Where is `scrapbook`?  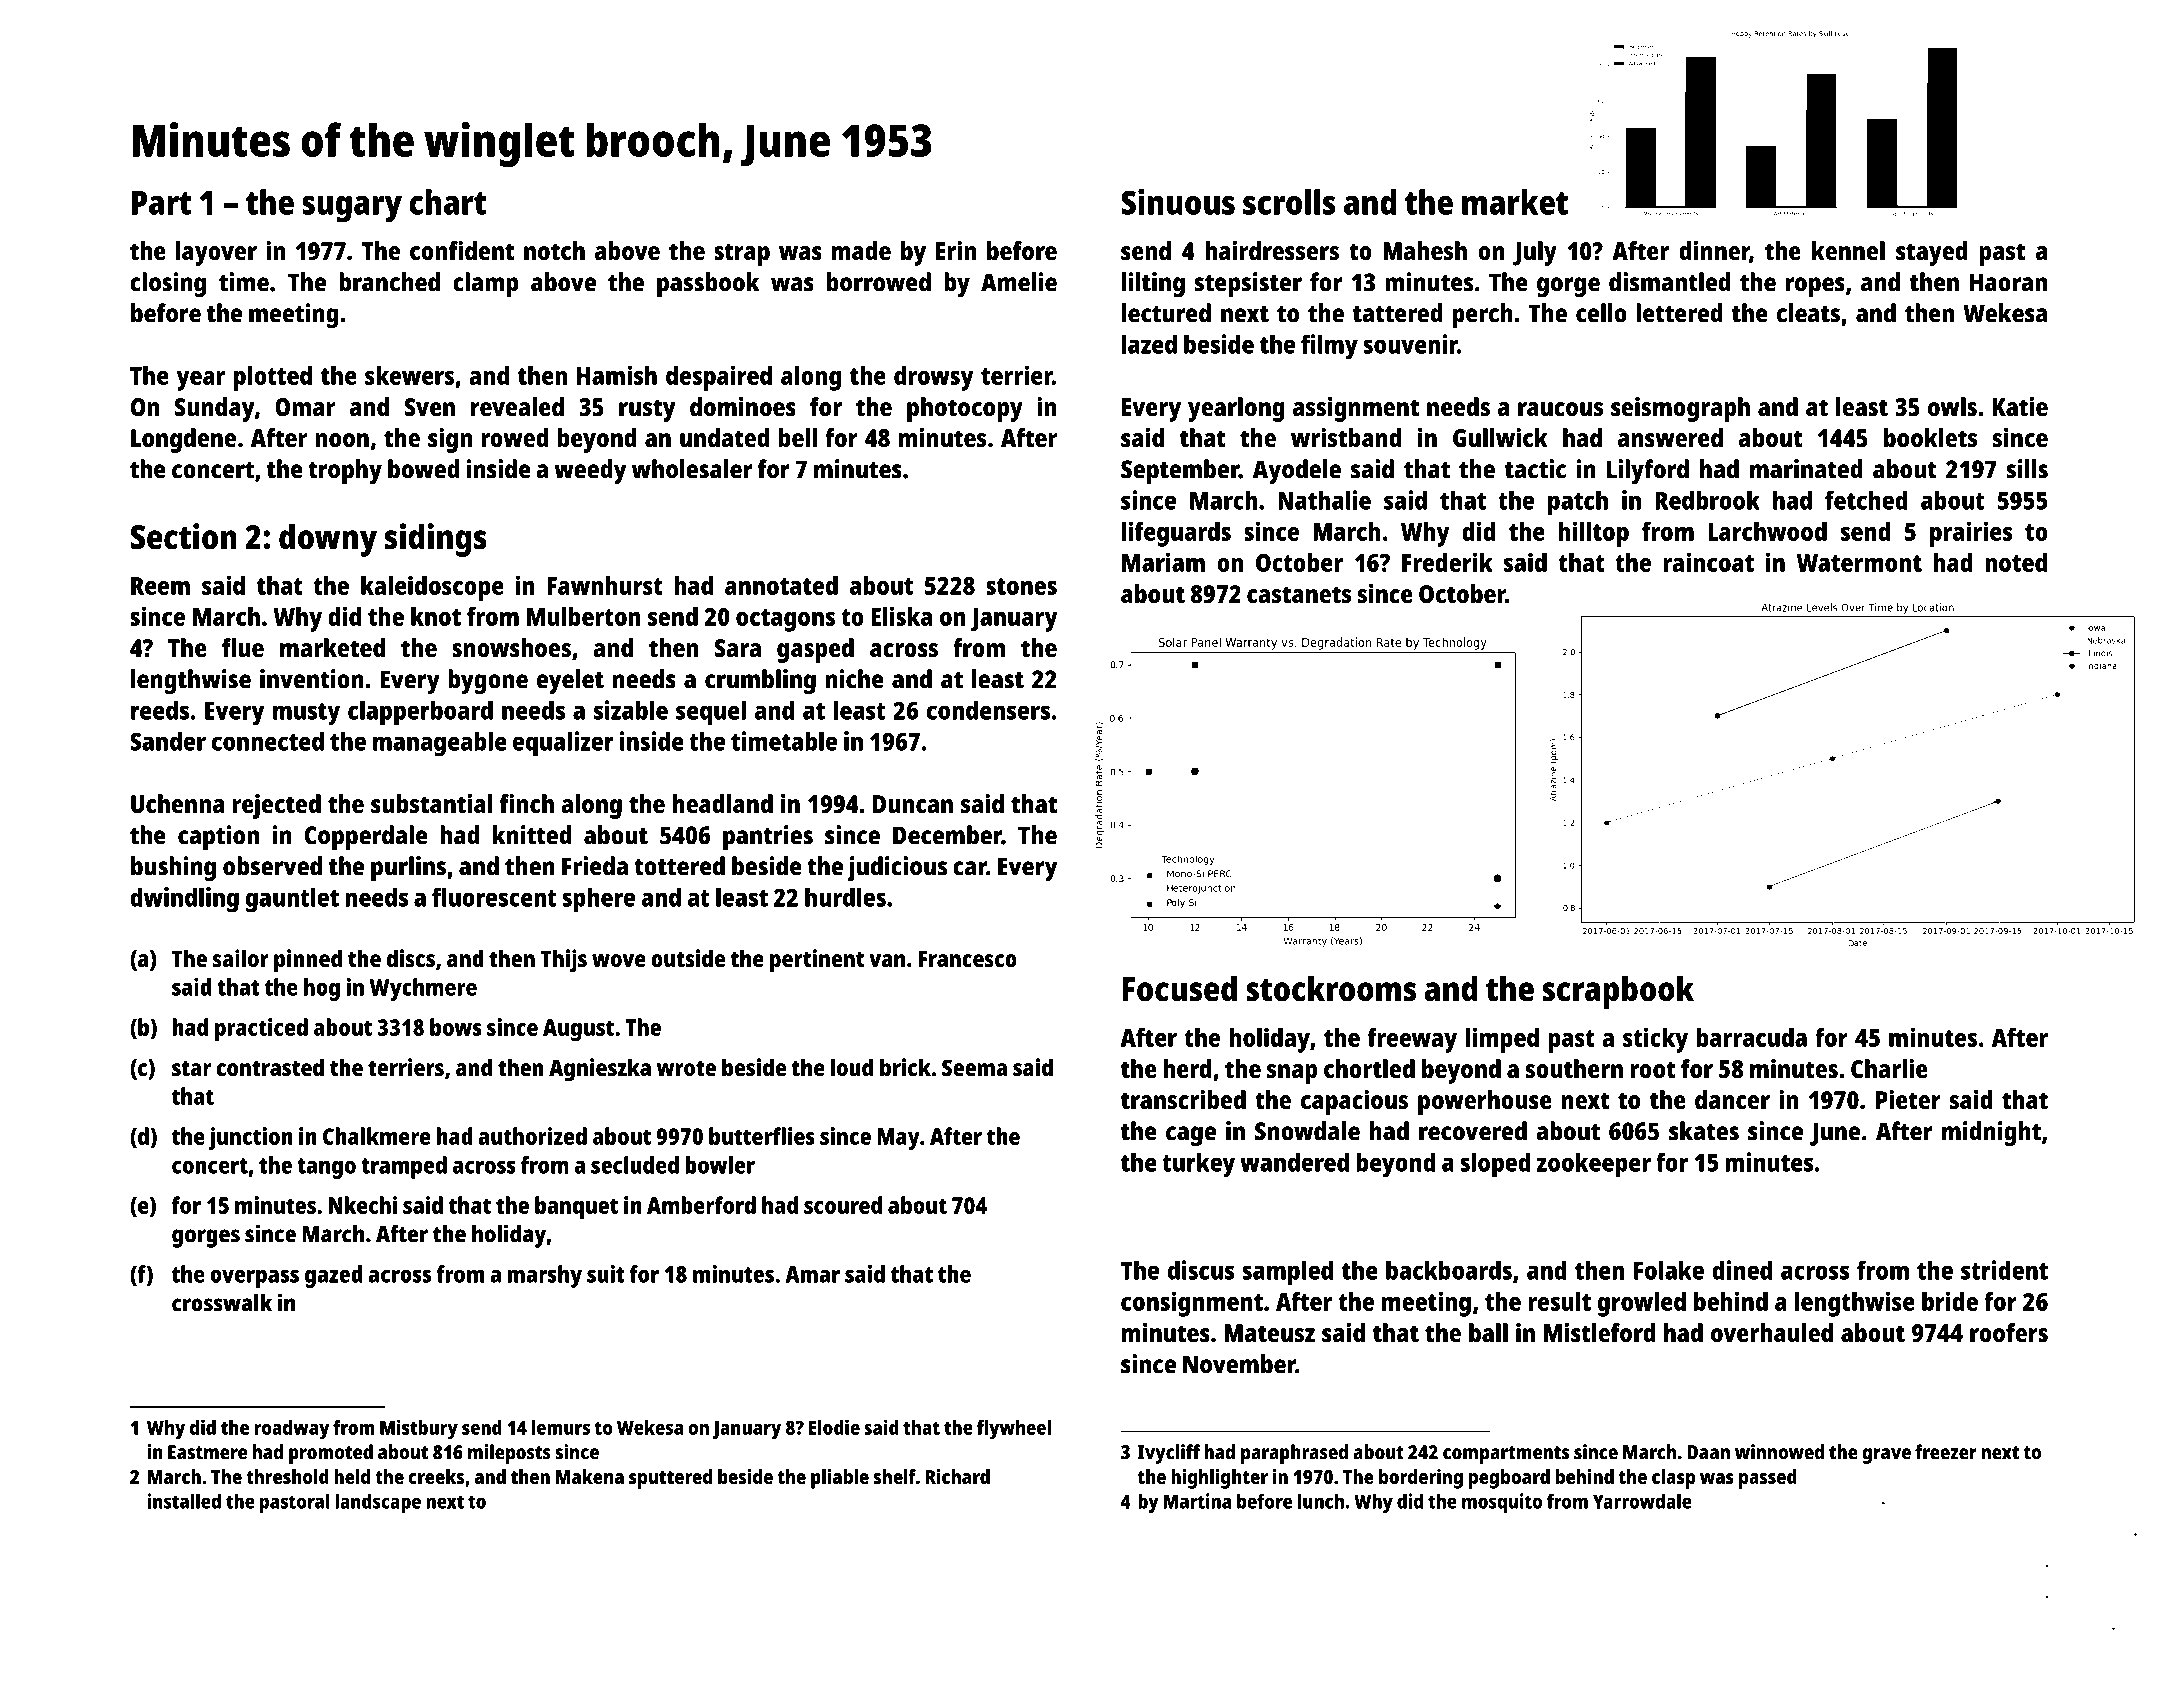 scrapbook is located at coordinates (1618, 992).
